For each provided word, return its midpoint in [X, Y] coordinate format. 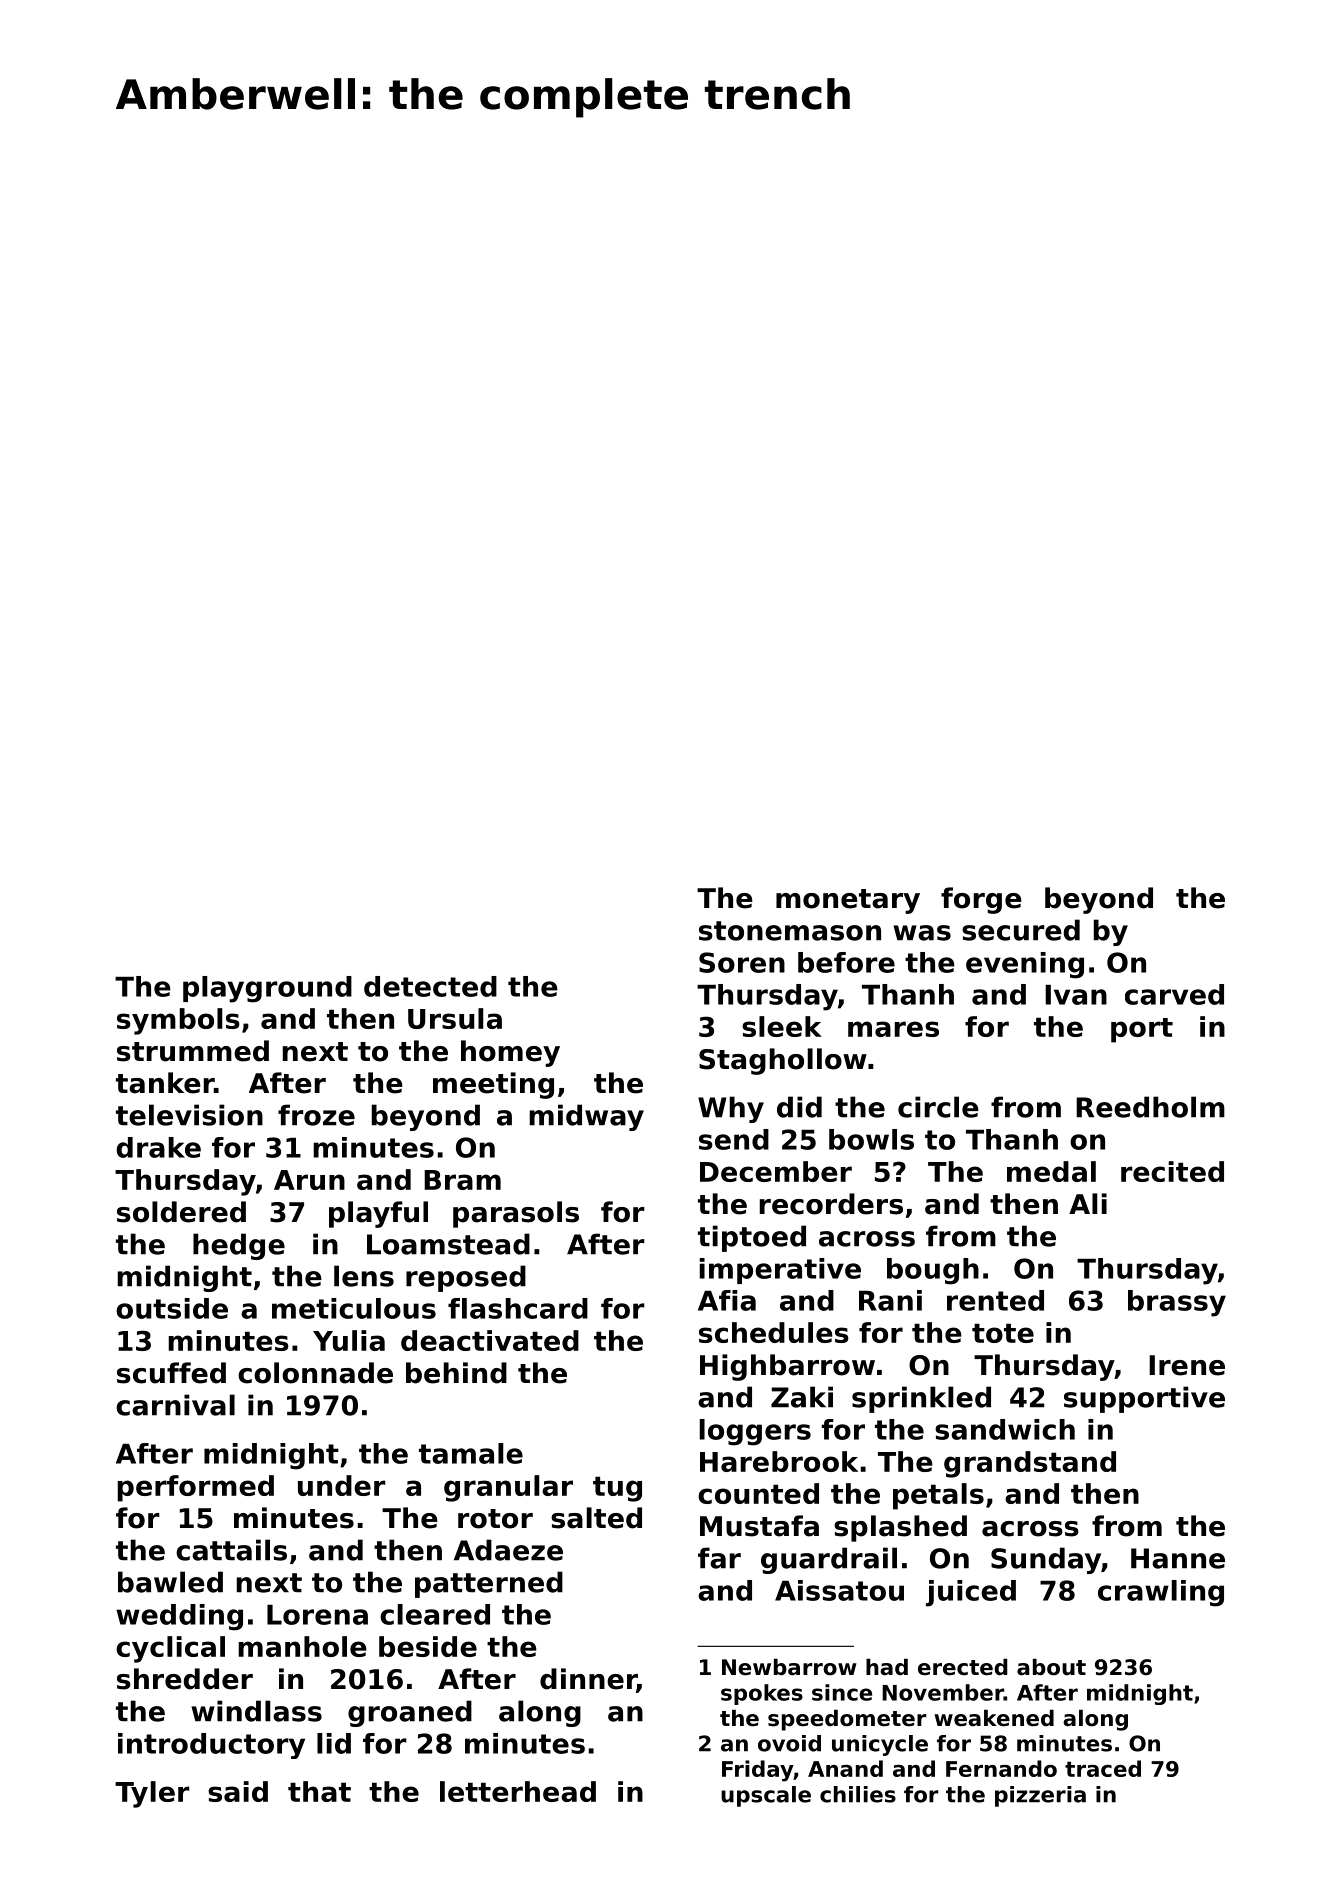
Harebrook [779, 1461]
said [238, 1791]
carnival [175, 1405]
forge [981, 900]
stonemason [790, 931]
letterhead [518, 1791]
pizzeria [1040, 1796]
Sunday [1046, 1560]
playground [267, 989]
